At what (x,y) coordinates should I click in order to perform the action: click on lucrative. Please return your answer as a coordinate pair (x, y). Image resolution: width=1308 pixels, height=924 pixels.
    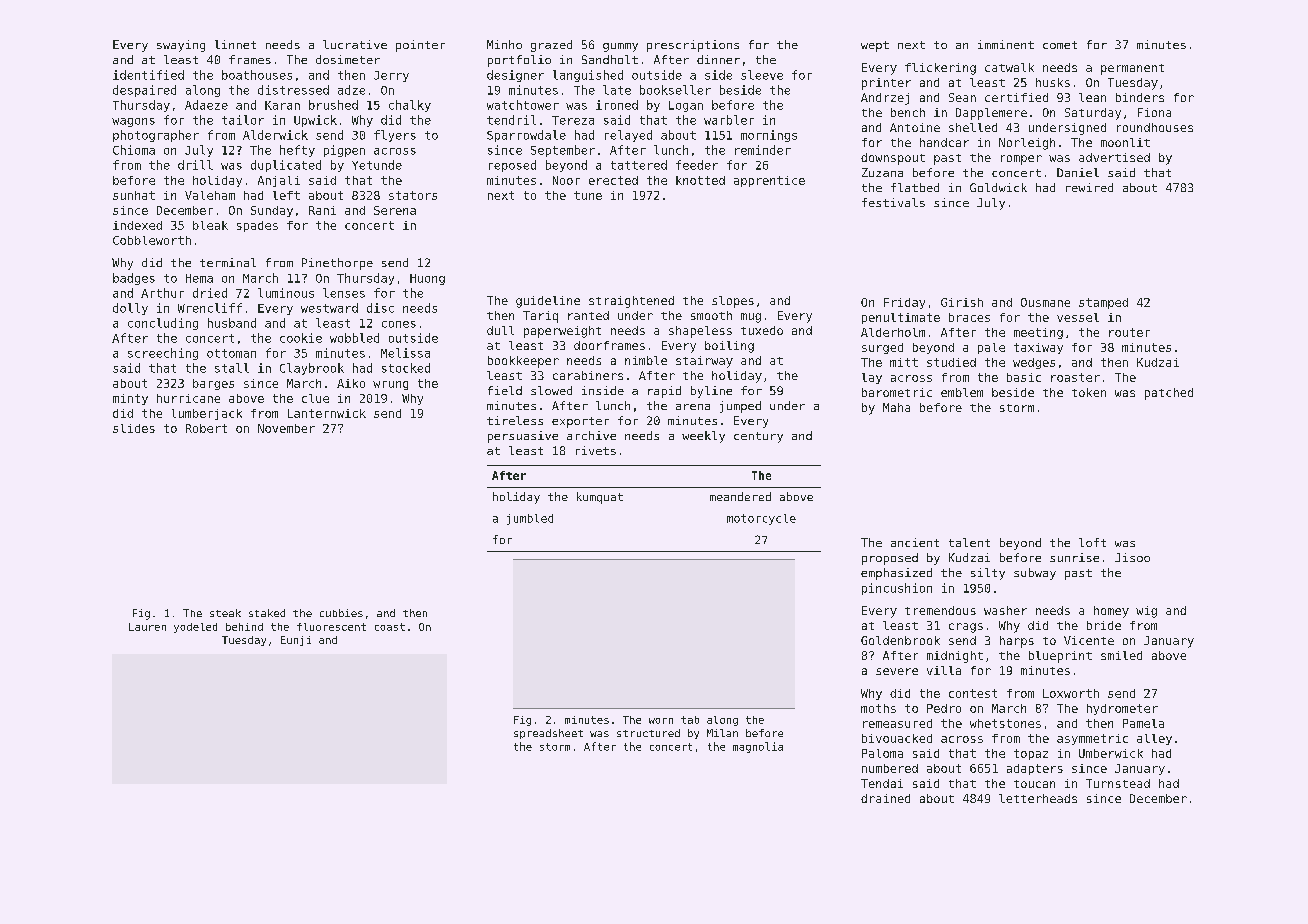
    Looking at the image, I should click on (355, 44).
